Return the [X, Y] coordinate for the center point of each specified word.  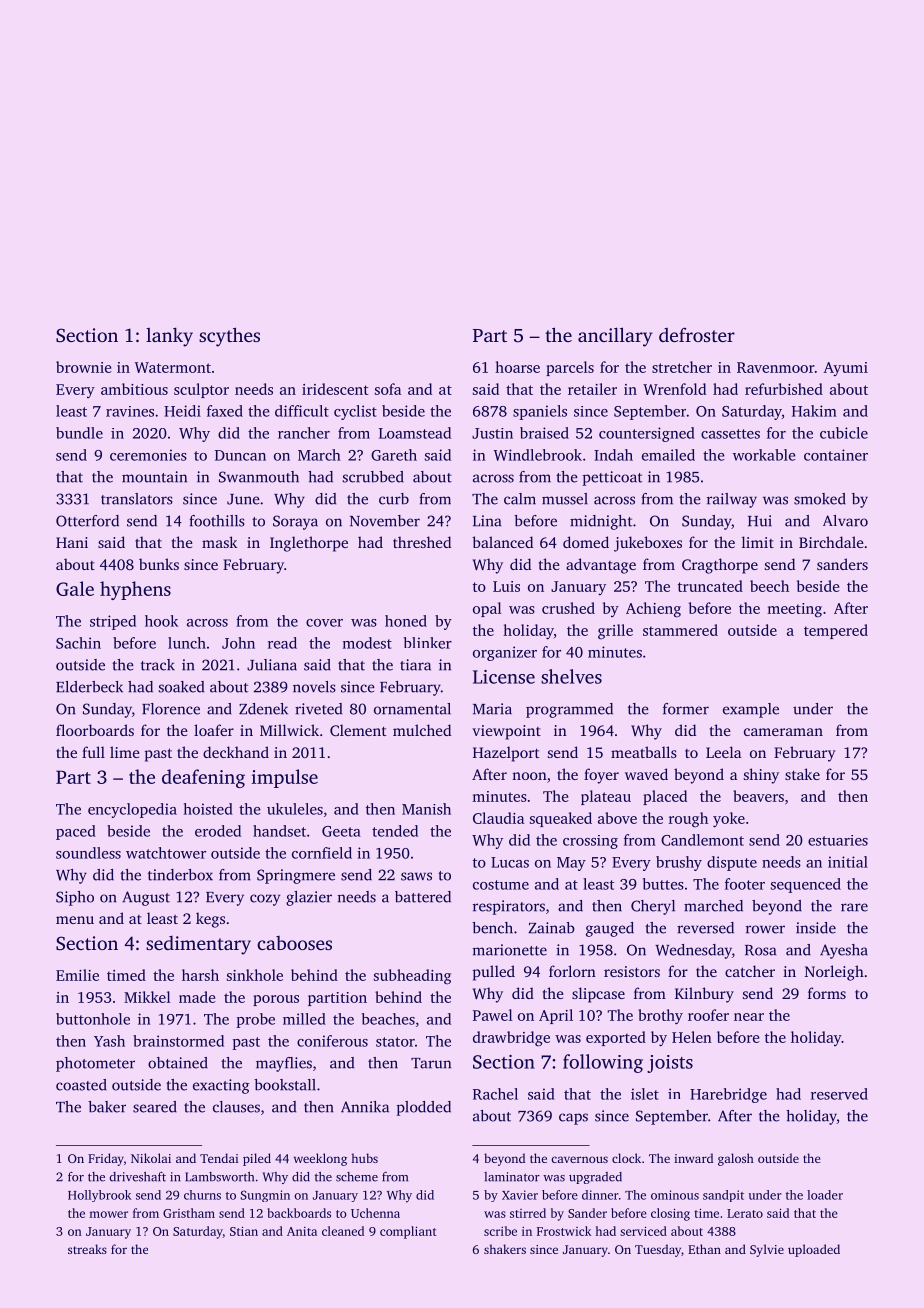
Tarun [431, 1063]
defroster [697, 334]
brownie [84, 367]
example [751, 710]
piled [257, 1159]
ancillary [615, 337]
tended [395, 831]
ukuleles [295, 809]
